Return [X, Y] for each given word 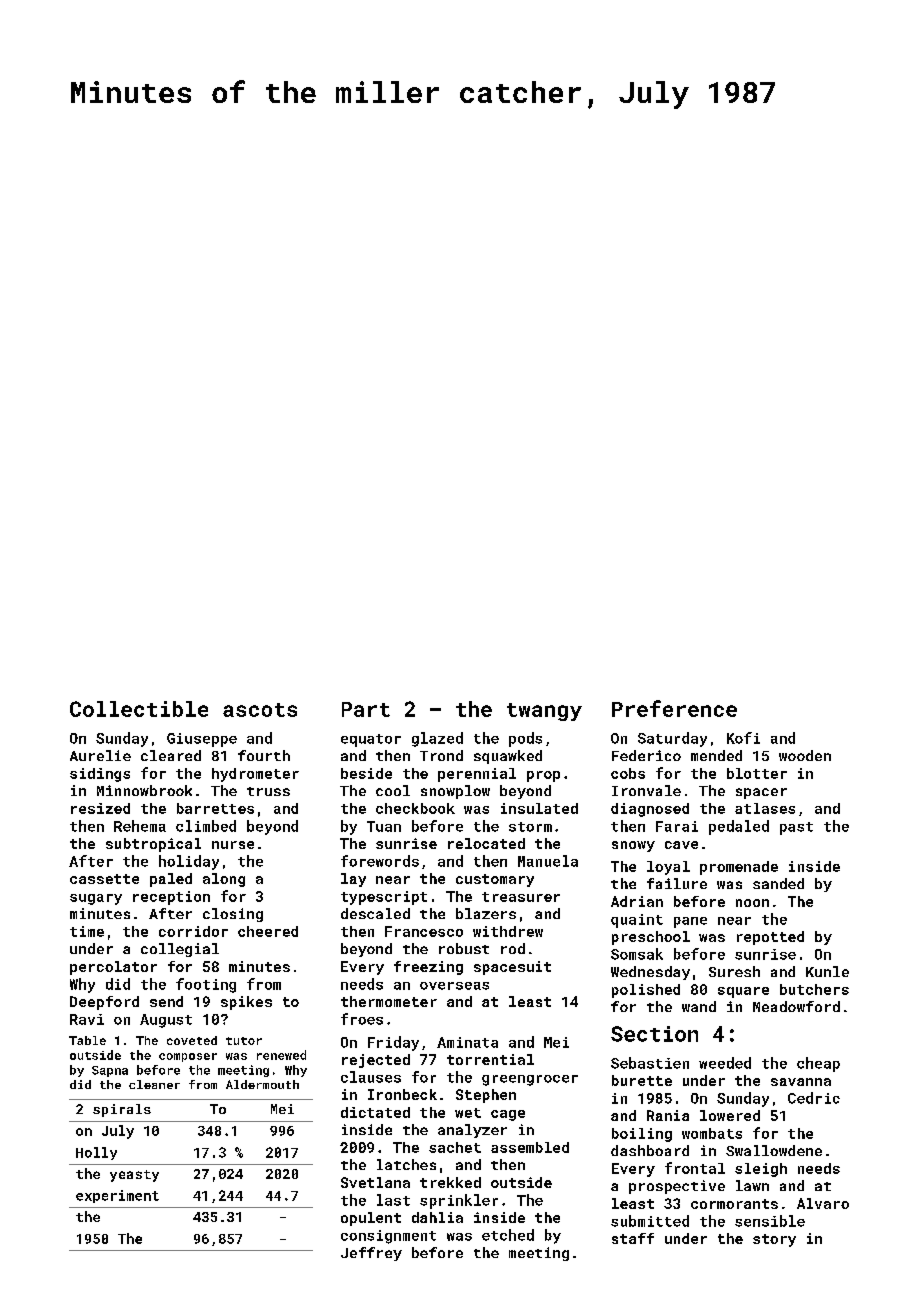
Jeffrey [371, 1254]
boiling [642, 1135]
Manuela [548, 861]
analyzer [472, 1131]
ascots [260, 710]
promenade [739, 868]
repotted [770, 938]
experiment [117, 1196]
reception [171, 898]
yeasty [134, 1176]
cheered [268, 931]
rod [513, 948]
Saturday [672, 739]
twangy [544, 712]
